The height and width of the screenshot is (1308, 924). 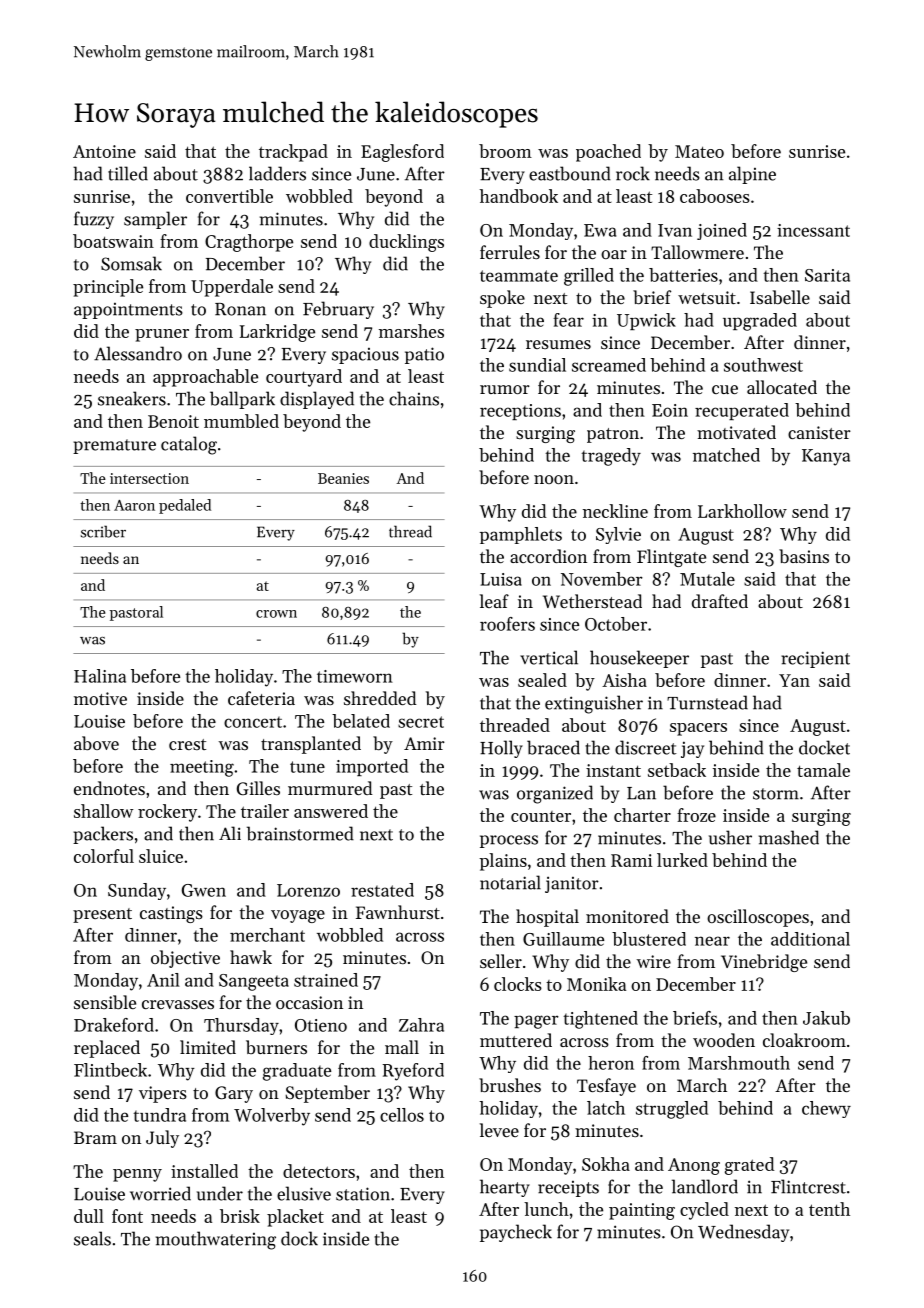 What do you see at coordinates (726, 455) in the screenshot?
I see `matched` at bounding box center [726, 455].
